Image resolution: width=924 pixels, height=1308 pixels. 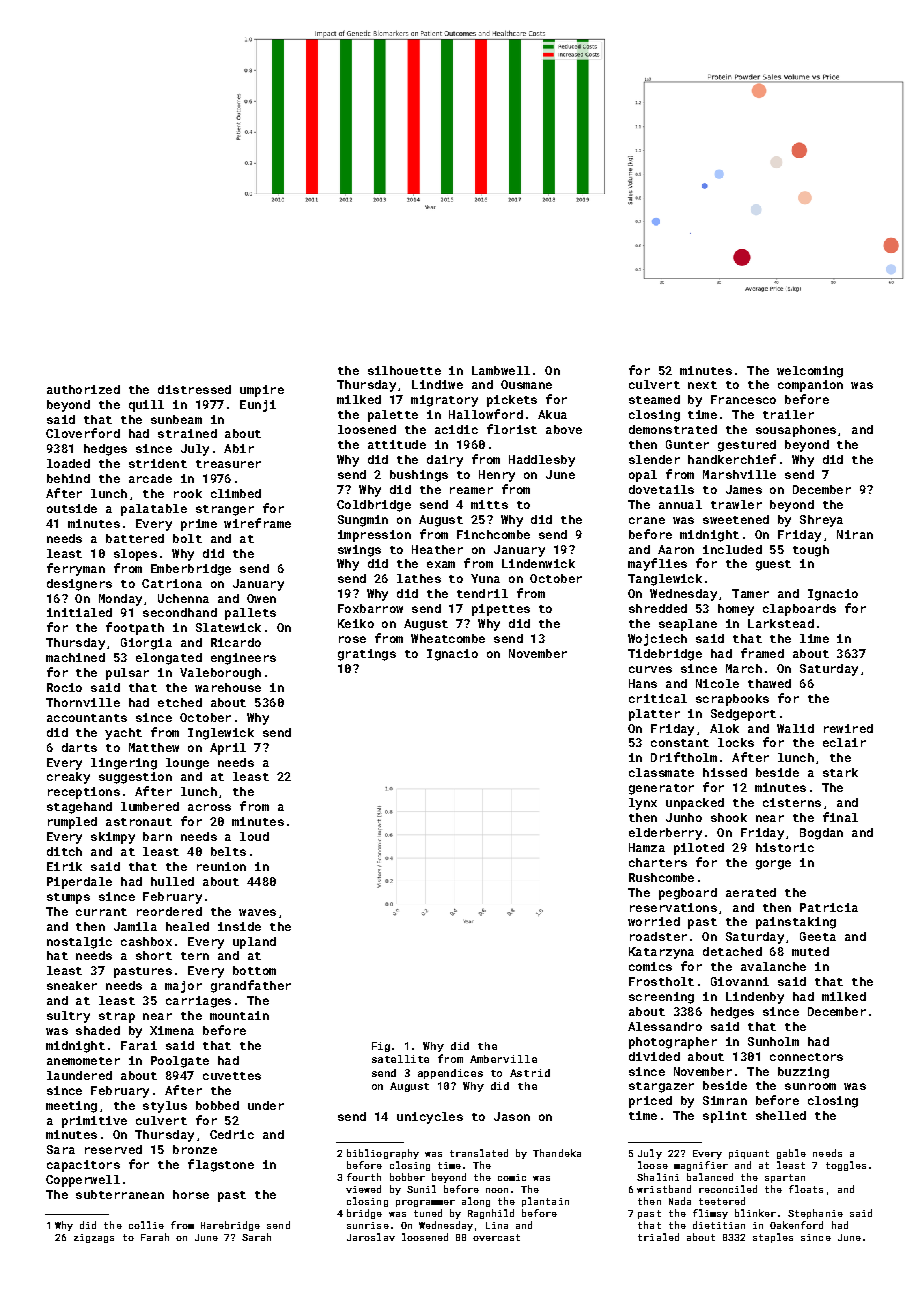 I want to click on Rocio, so click(x=64, y=687).
